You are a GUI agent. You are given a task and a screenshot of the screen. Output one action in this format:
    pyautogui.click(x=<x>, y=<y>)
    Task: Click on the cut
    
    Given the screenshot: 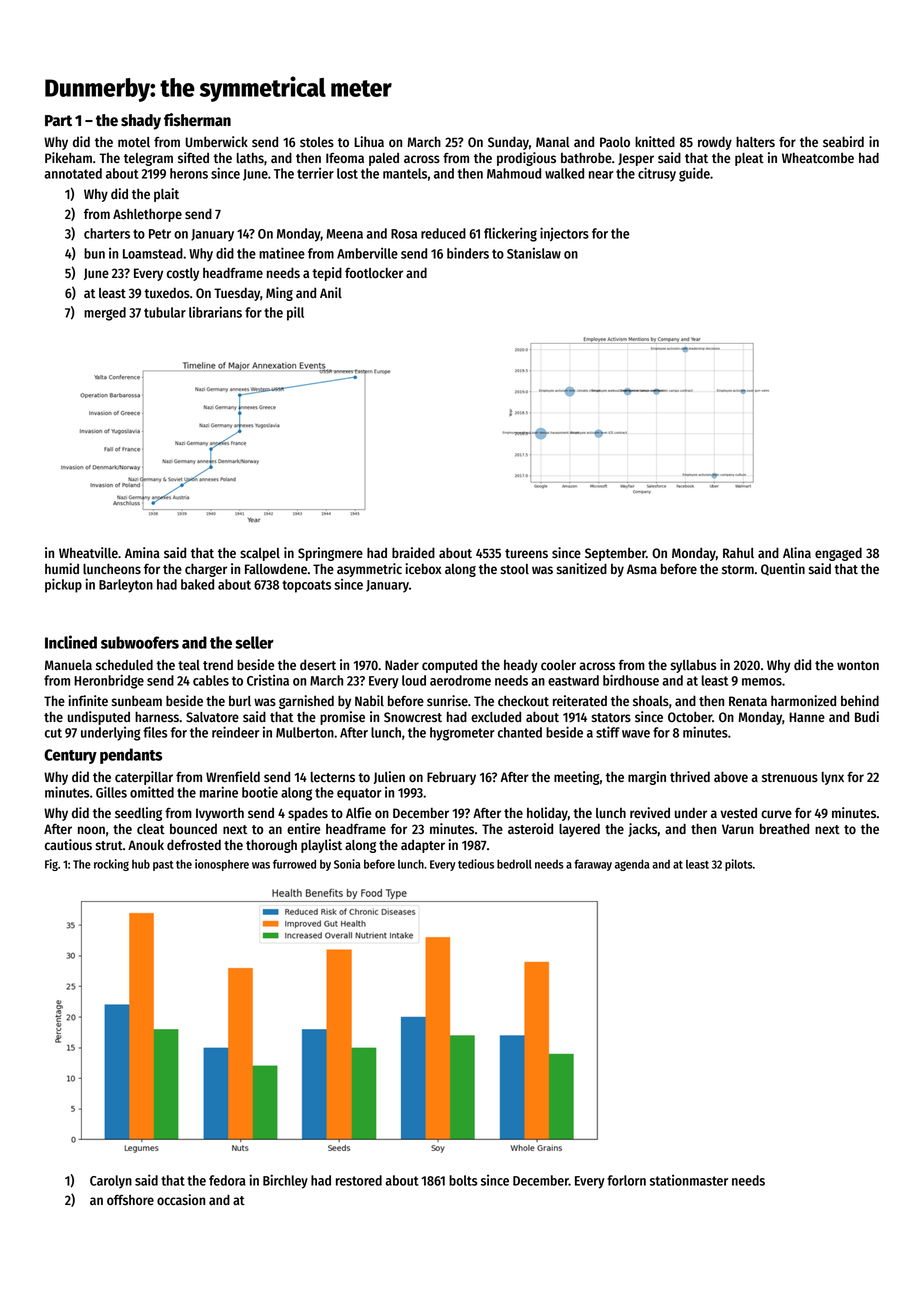 What is the action you would take?
    pyautogui.click(x=53, y=733)
